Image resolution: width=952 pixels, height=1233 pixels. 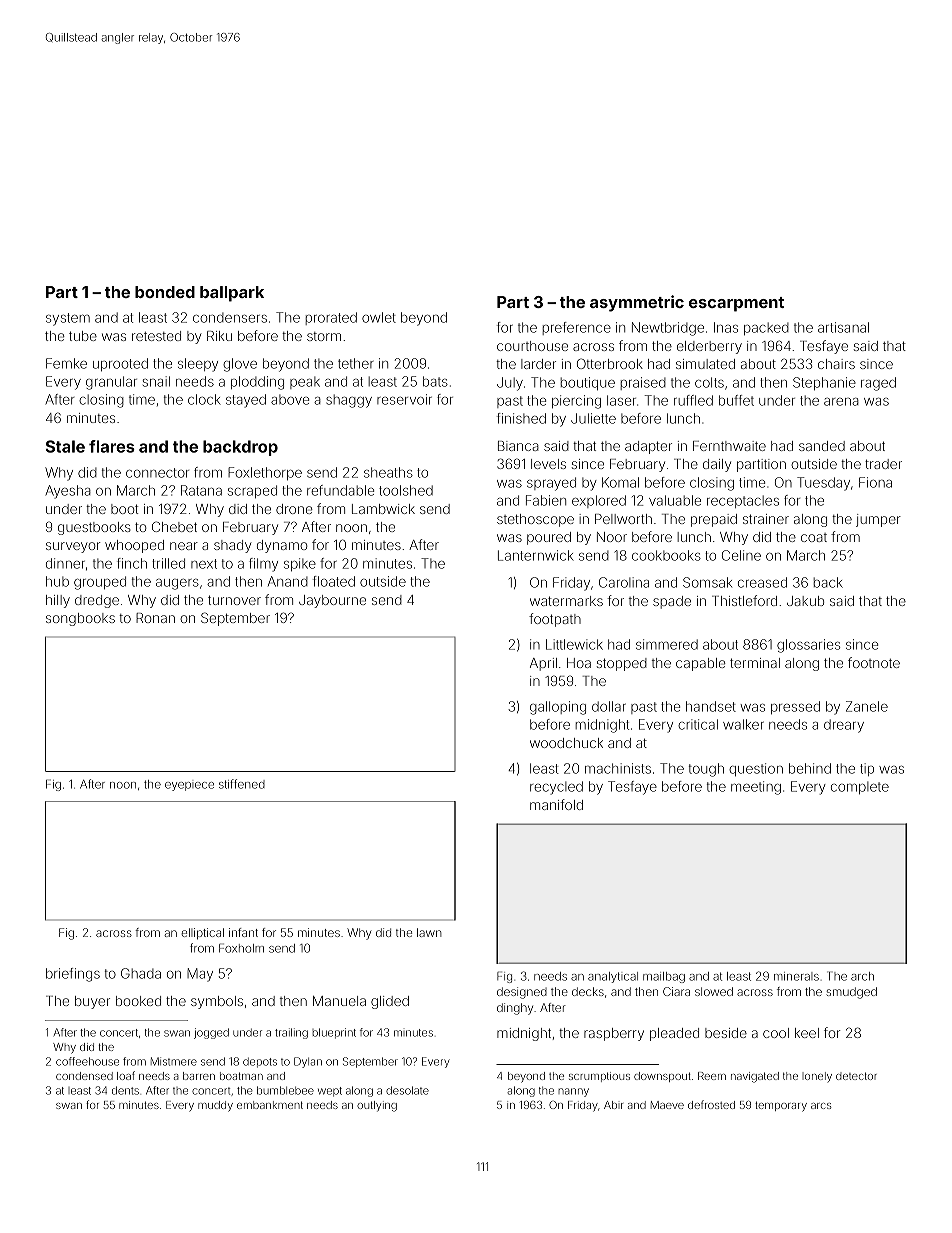 I want to click on bonded, so click(x=165, y=292).
